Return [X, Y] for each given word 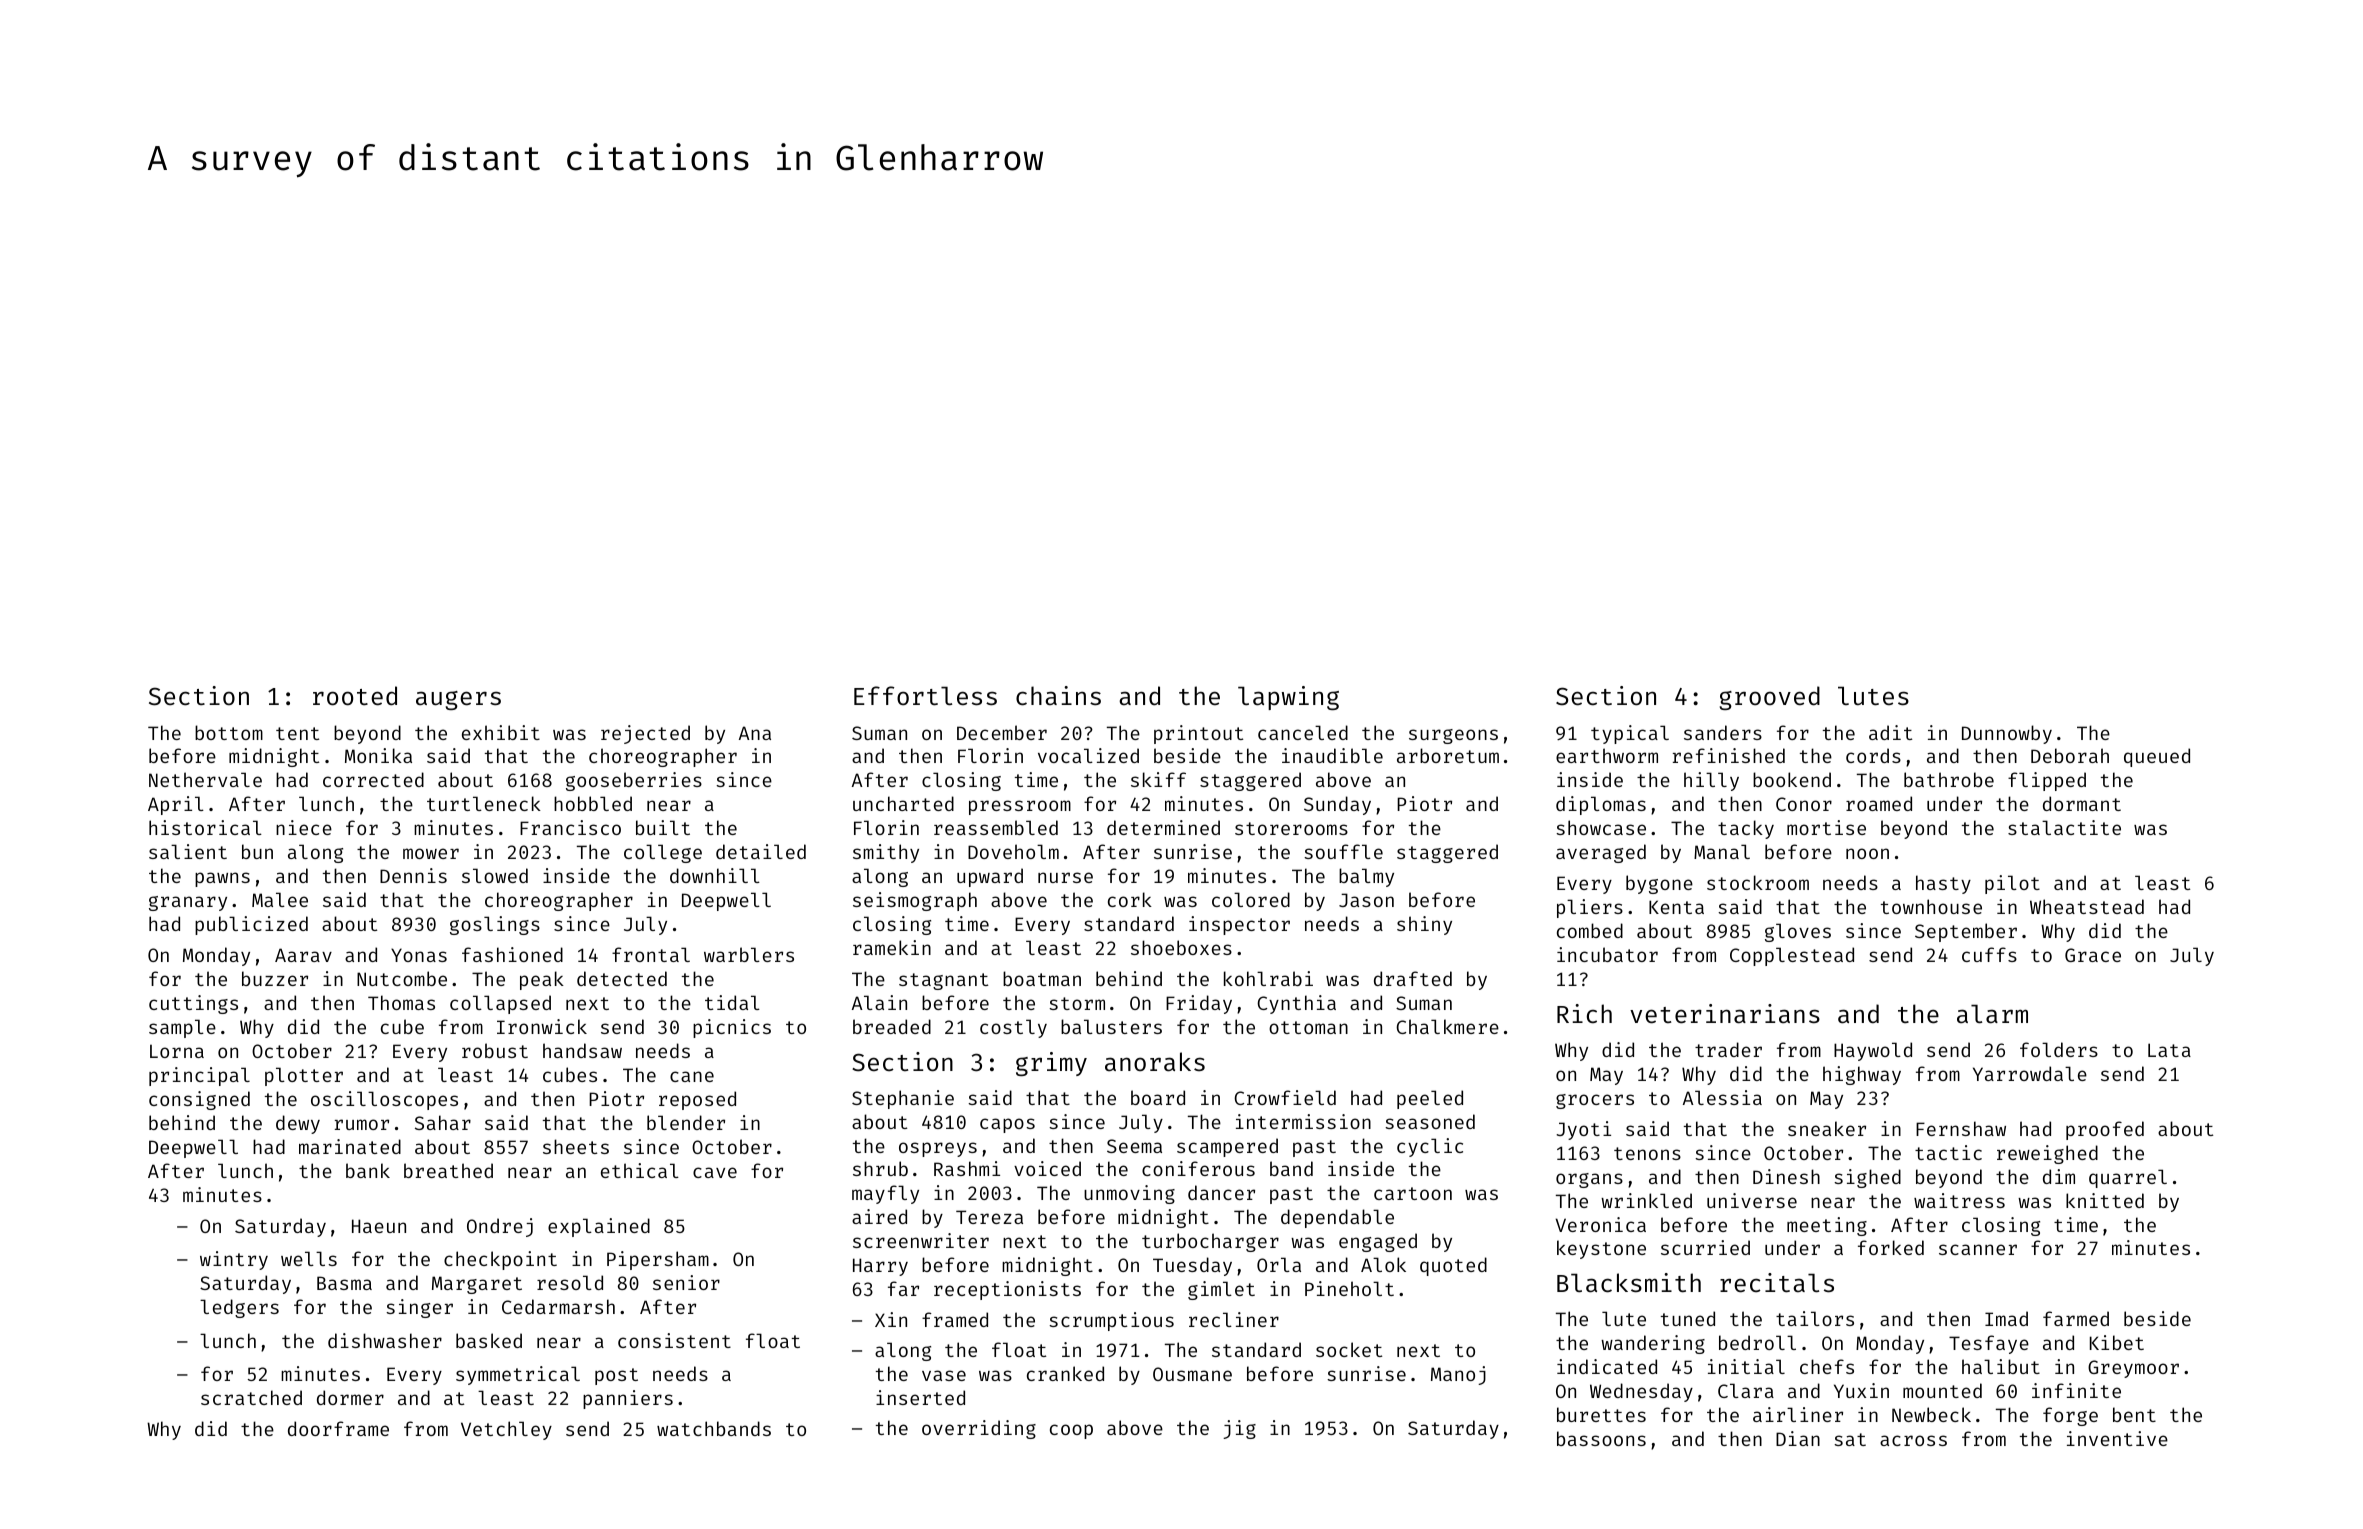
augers [458, 700]
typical [1630, 734]
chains [1058, 696]
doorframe [338, 1428]
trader [1728, 1049]
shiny [1424, 925]
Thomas [401, 1002]
